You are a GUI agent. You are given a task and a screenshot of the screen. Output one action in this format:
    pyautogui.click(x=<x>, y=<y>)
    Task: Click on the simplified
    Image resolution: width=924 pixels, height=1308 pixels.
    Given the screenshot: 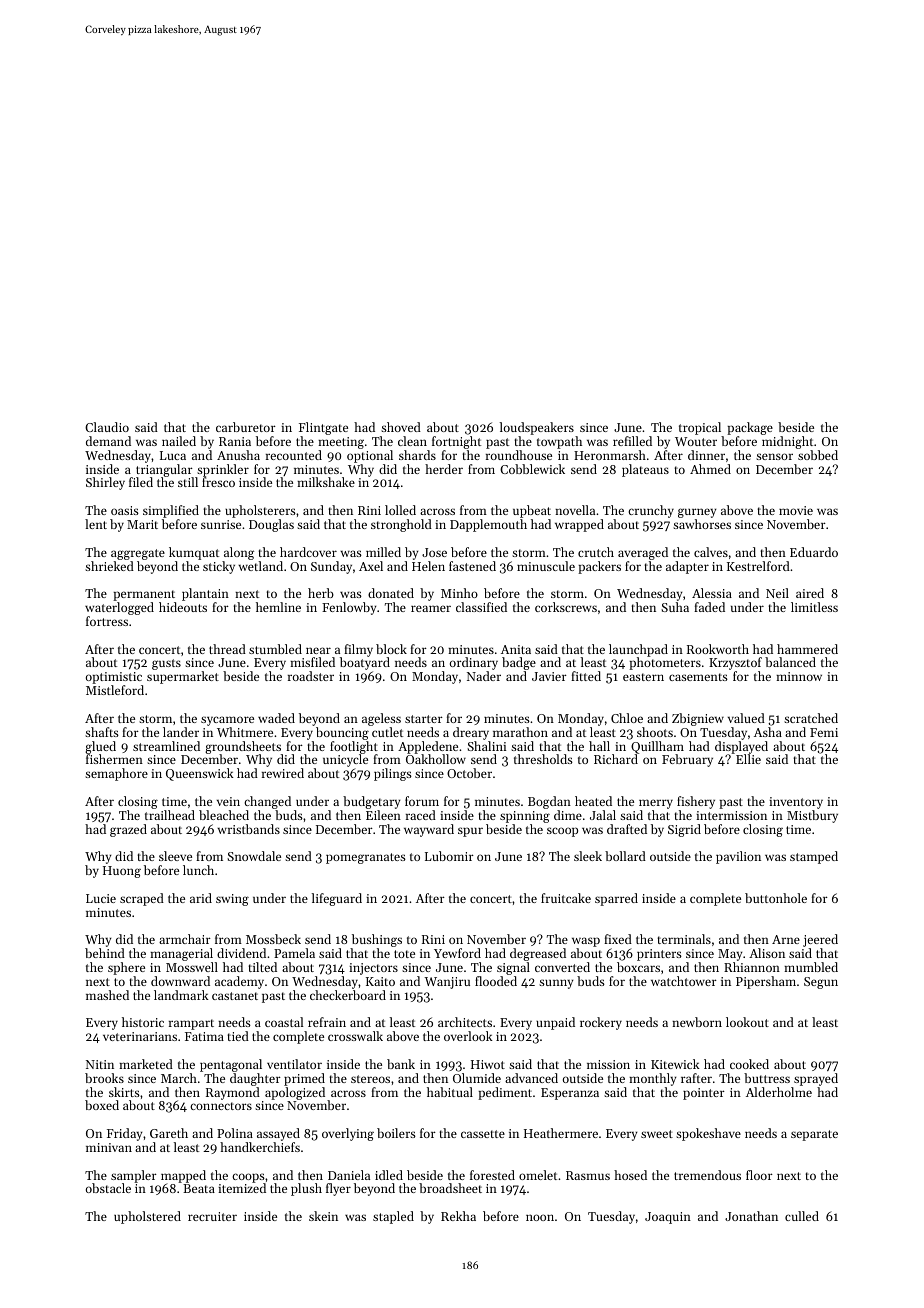 What is the action you would take?
    pyautogui.click(x=171, y=511)
